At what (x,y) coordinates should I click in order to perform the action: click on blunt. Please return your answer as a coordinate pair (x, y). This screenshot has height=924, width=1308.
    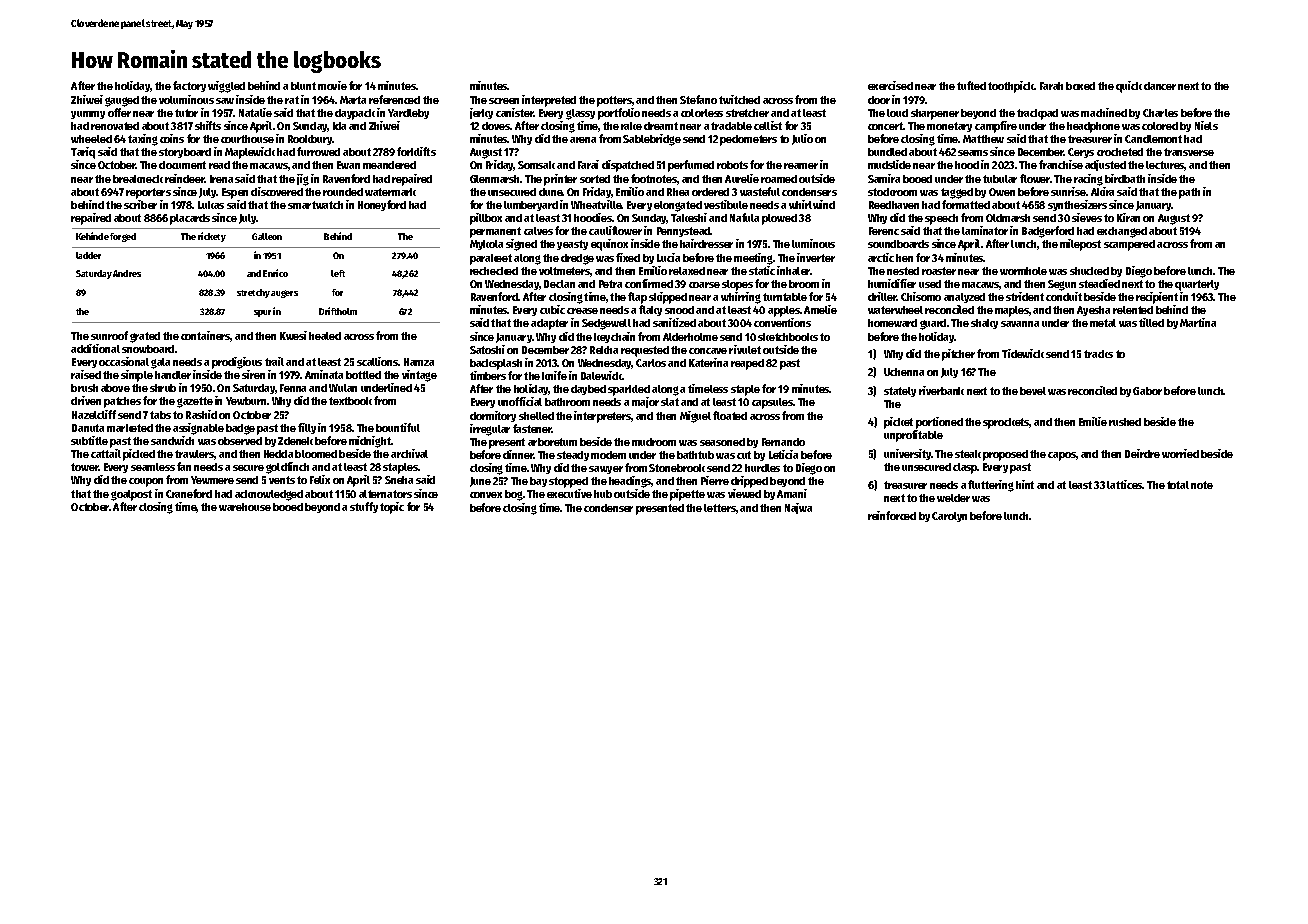
    Looking at the image, I should click on (303, 86).
